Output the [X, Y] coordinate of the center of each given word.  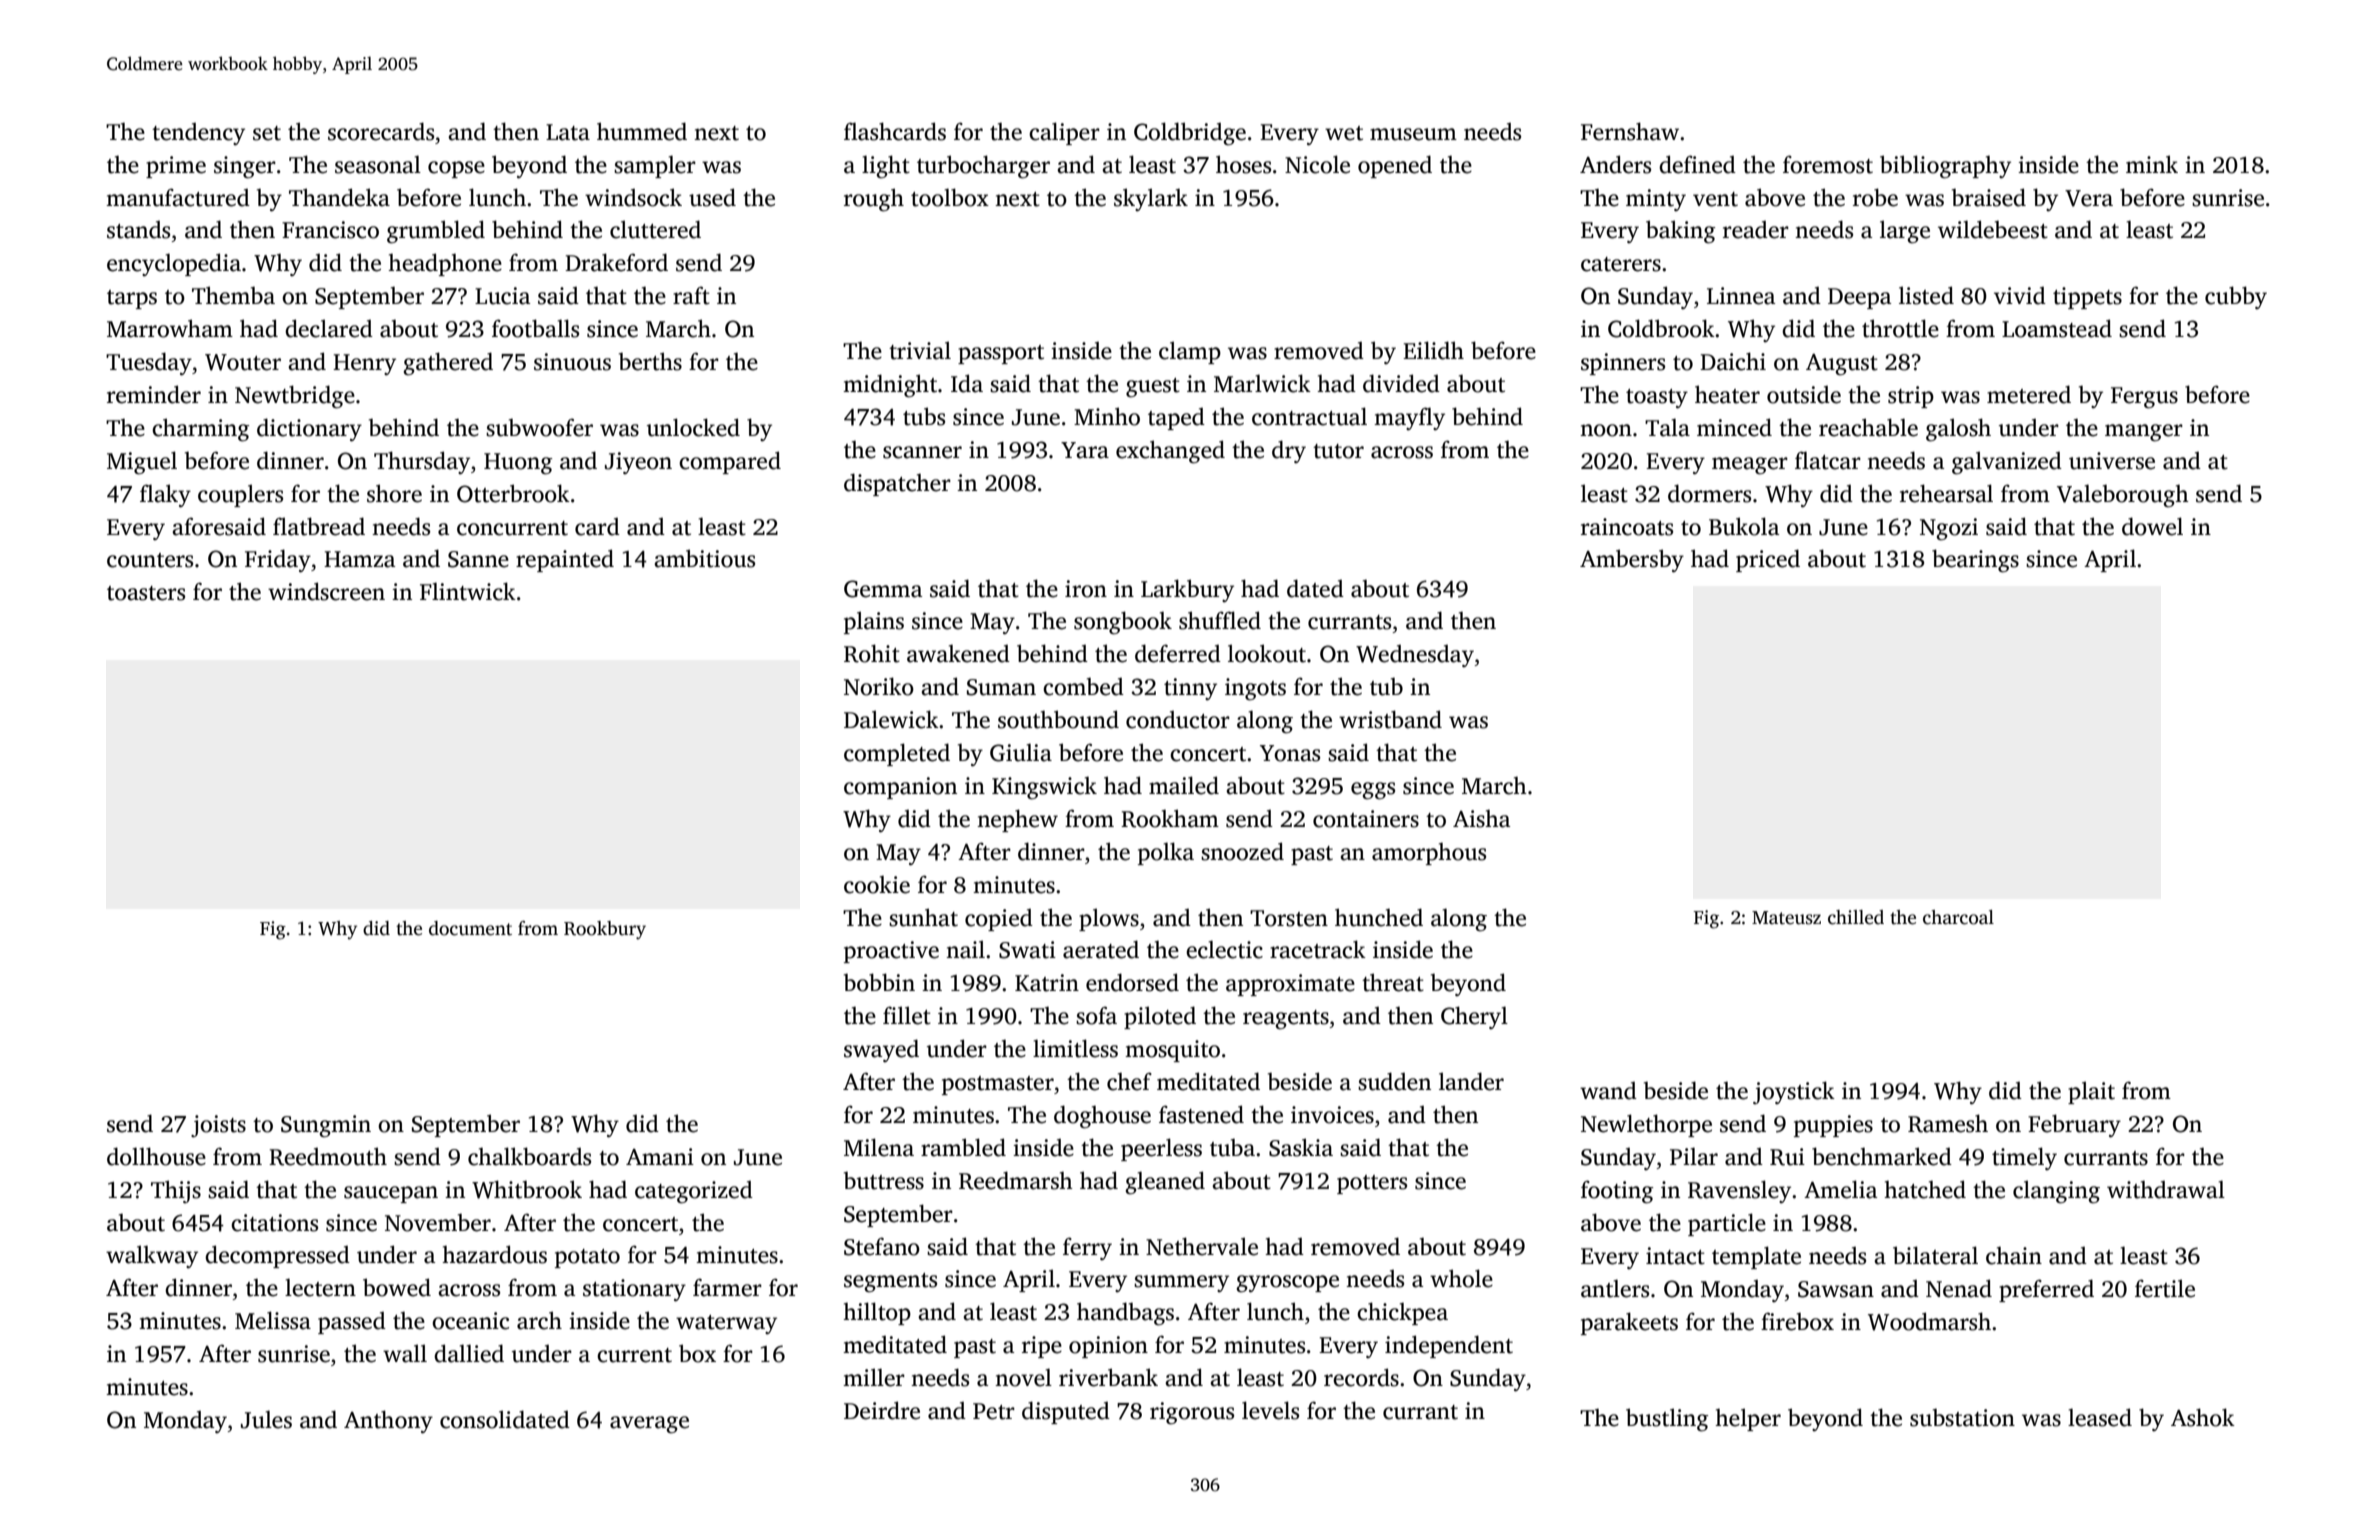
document [470, 928]
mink [2152, 164]
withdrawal [2166, 1189]
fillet [907, 1015]
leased [2100, 1417]
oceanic [470, 1321]
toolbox [950, 197]
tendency [198, 134]
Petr [994, 1411]
